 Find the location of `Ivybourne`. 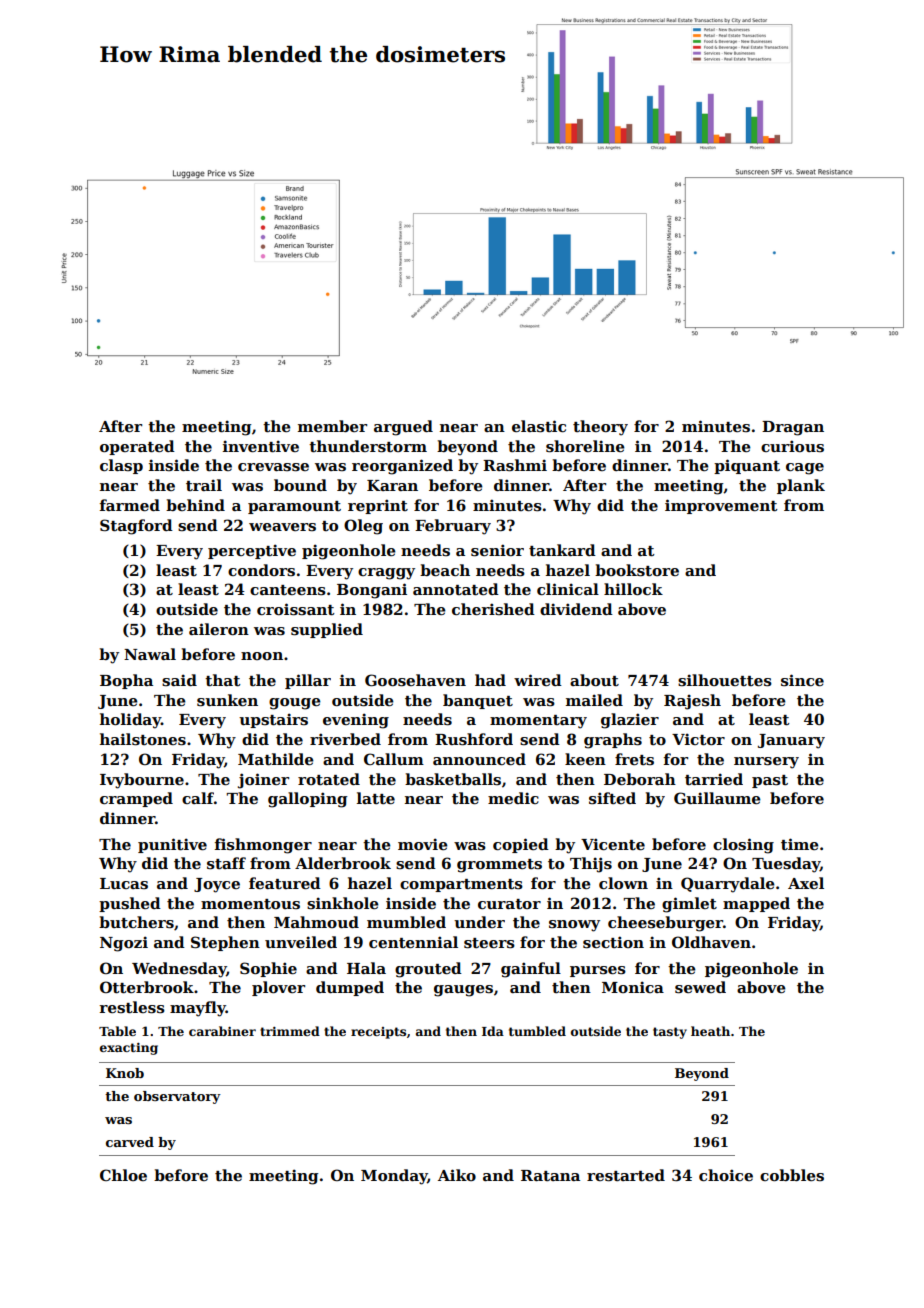

Ivybourne is located at coordinates (142, 781).
